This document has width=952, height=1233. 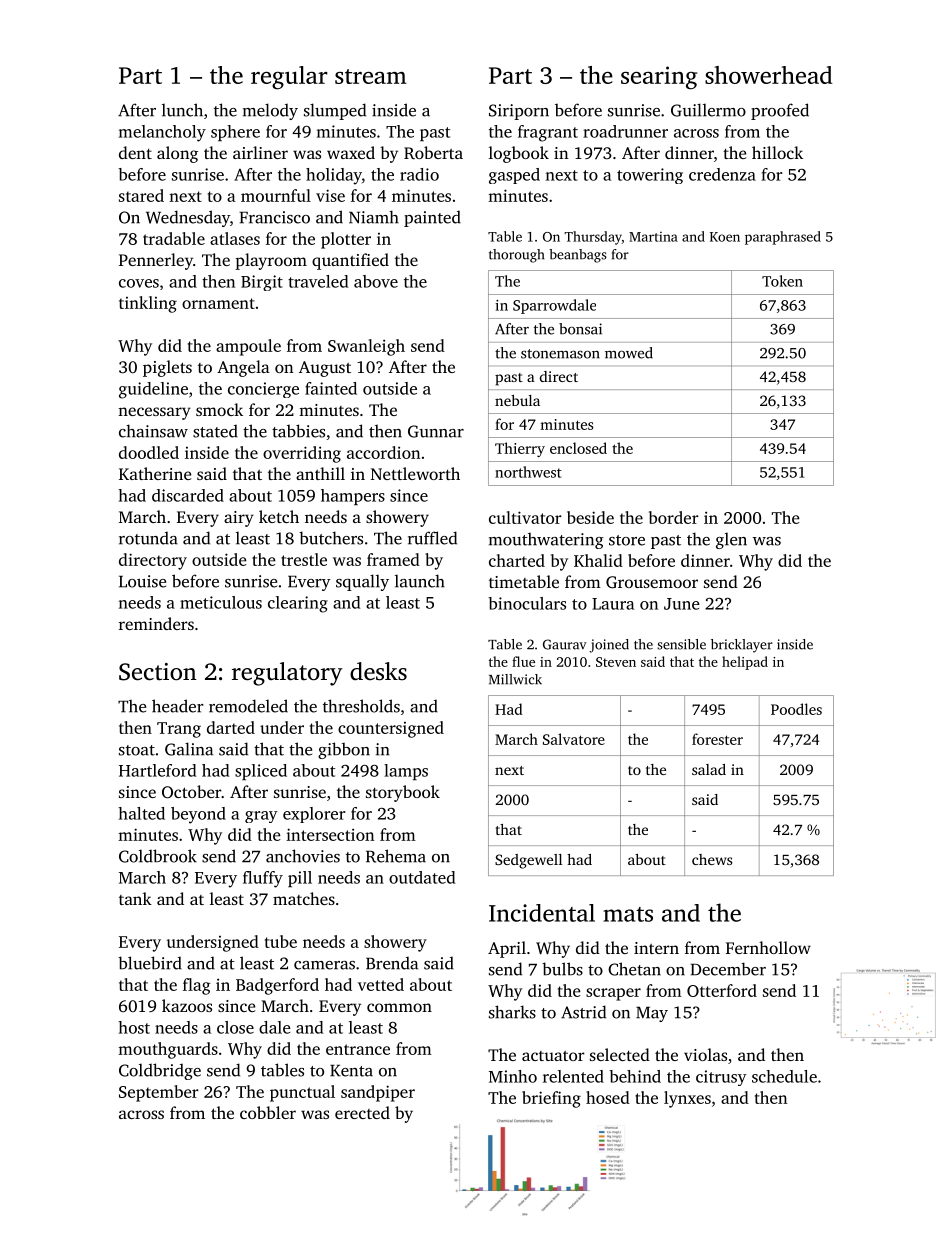 What do you see at coordinates (268, 1112) in the document?
I see `cobbler` at bounding box center [268, 1112].
